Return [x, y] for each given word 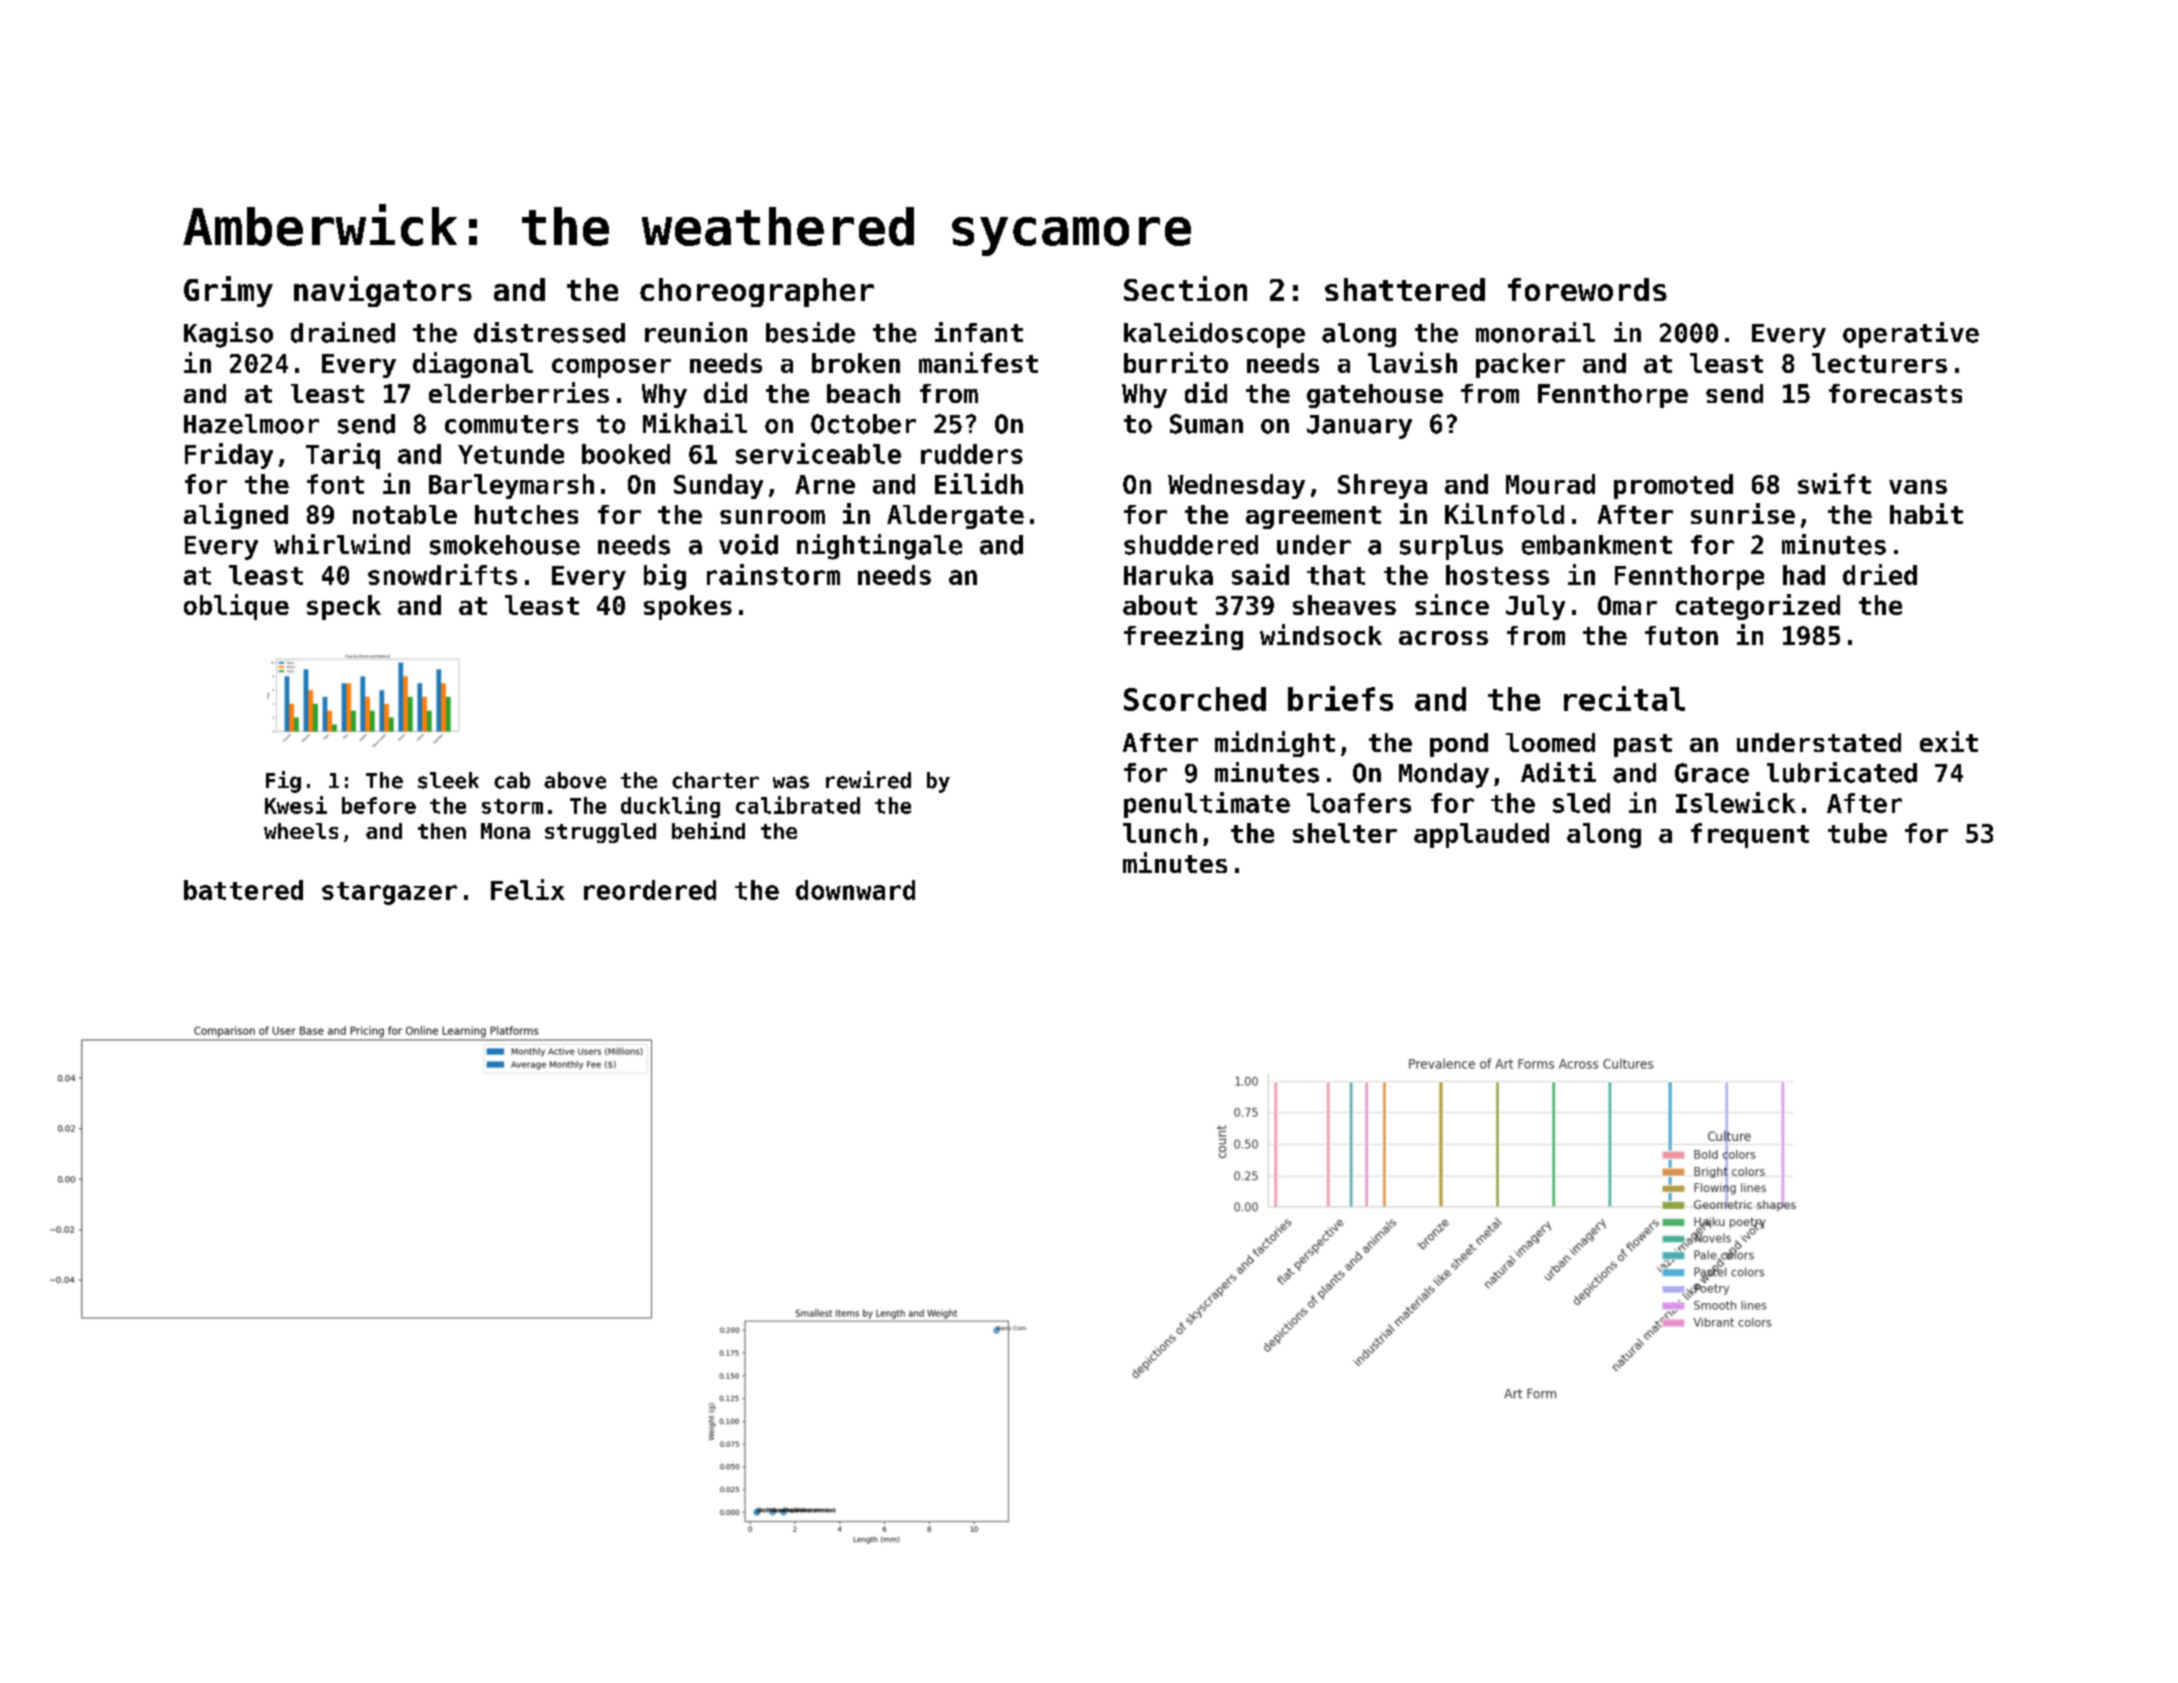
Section [1185, 288]
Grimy [228, 291]
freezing [1183, 637]
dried [1880, 574]
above [575, 780]
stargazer [389, 893]
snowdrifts [442, 574]
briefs [1340, 698]
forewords [1587, 289]
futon [1681, 635]
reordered [650, 890]
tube [1857, 833]
